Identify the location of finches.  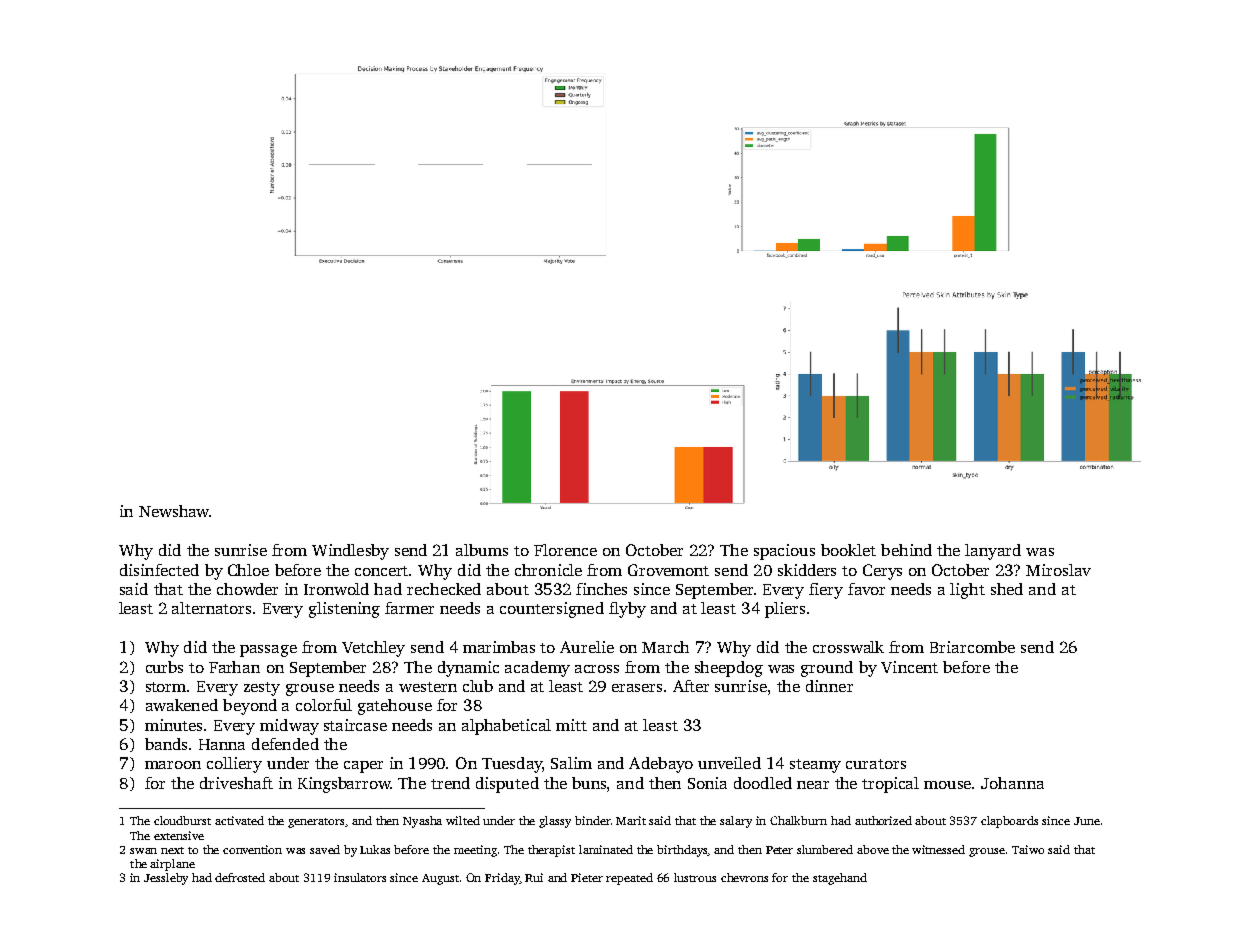
(601, 589).
